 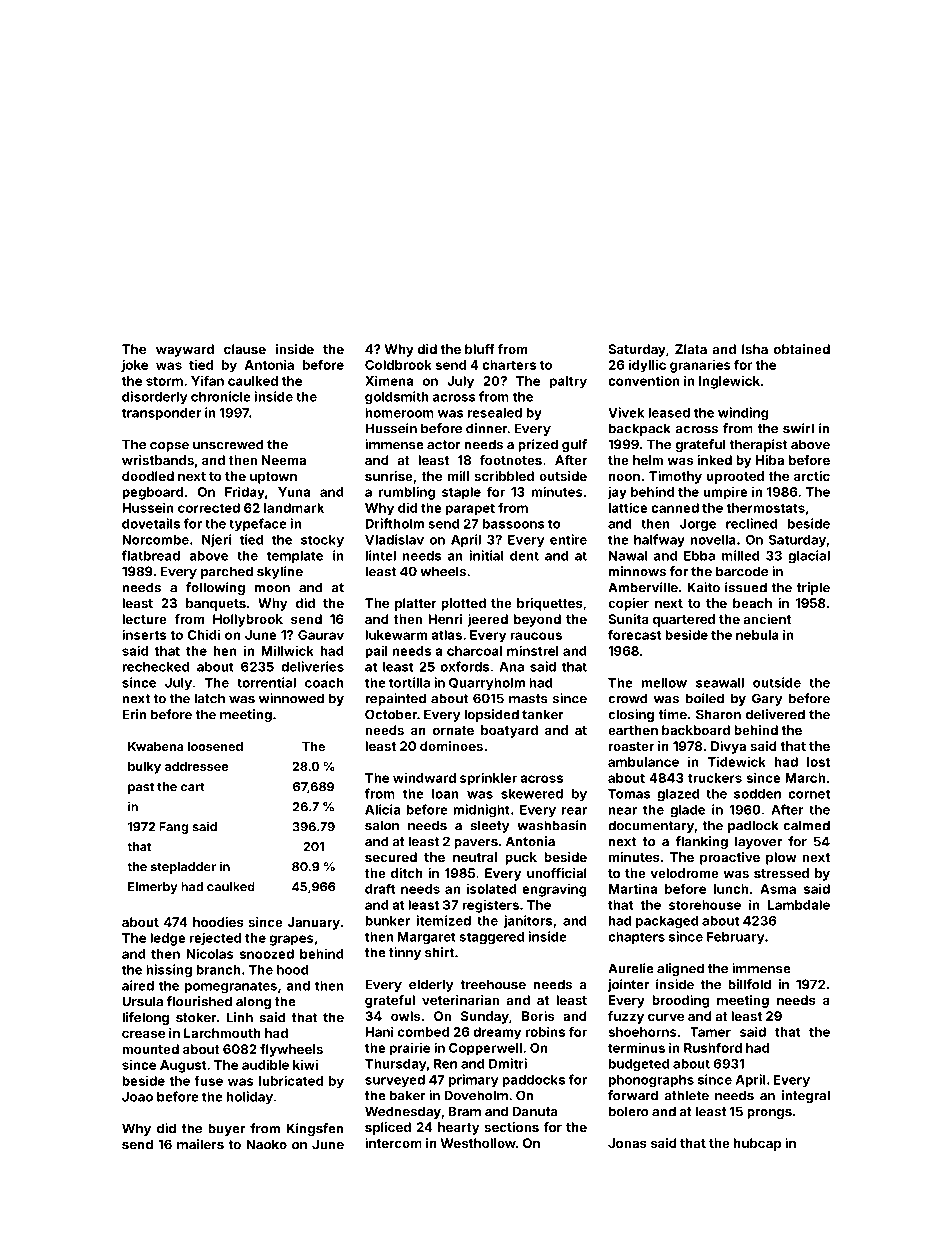 What do you see at coordinates (253, 1002) in the document?
I see `along` at bounding box center [253, 1002].
